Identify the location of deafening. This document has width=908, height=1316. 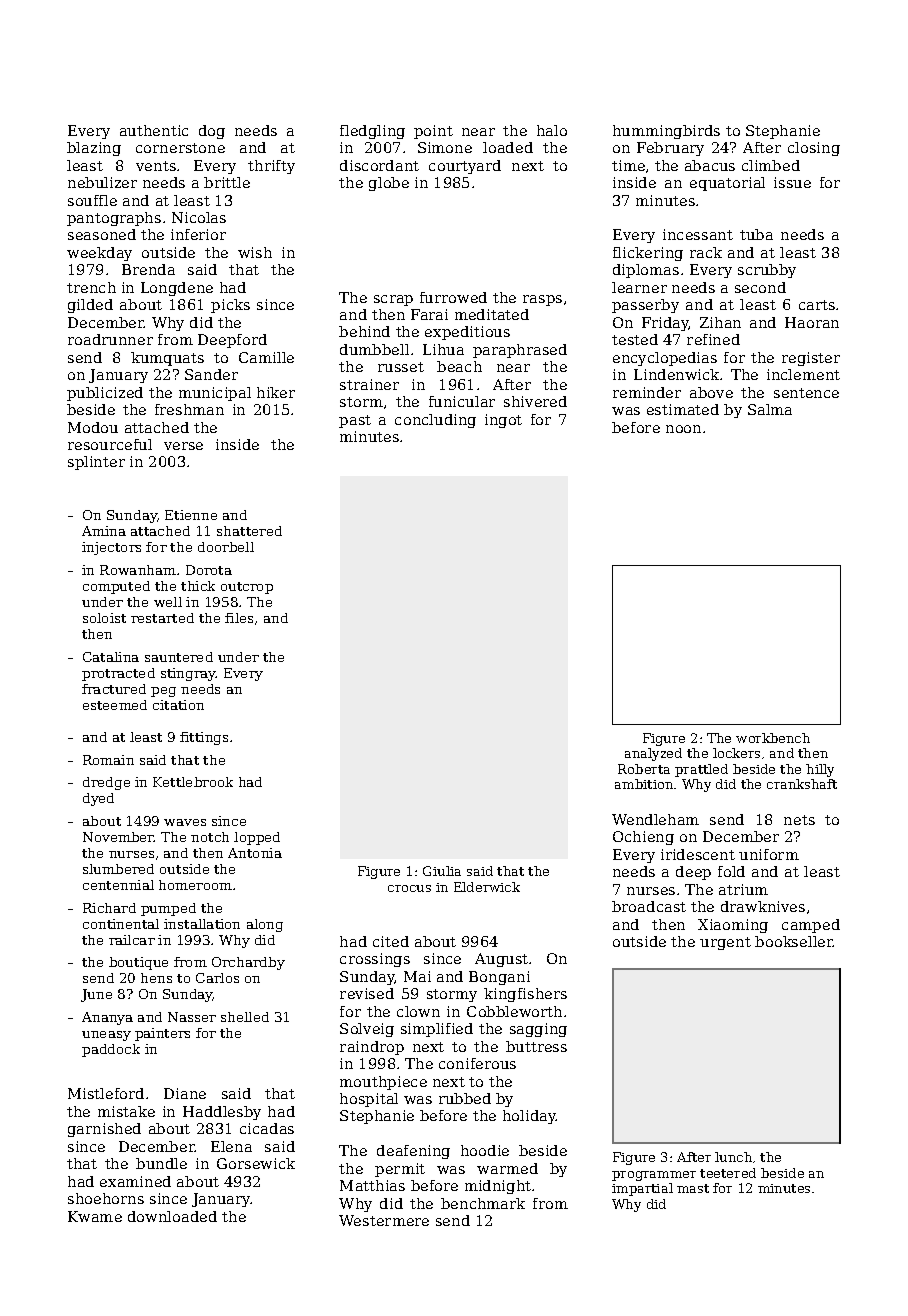
(413, 1152).
